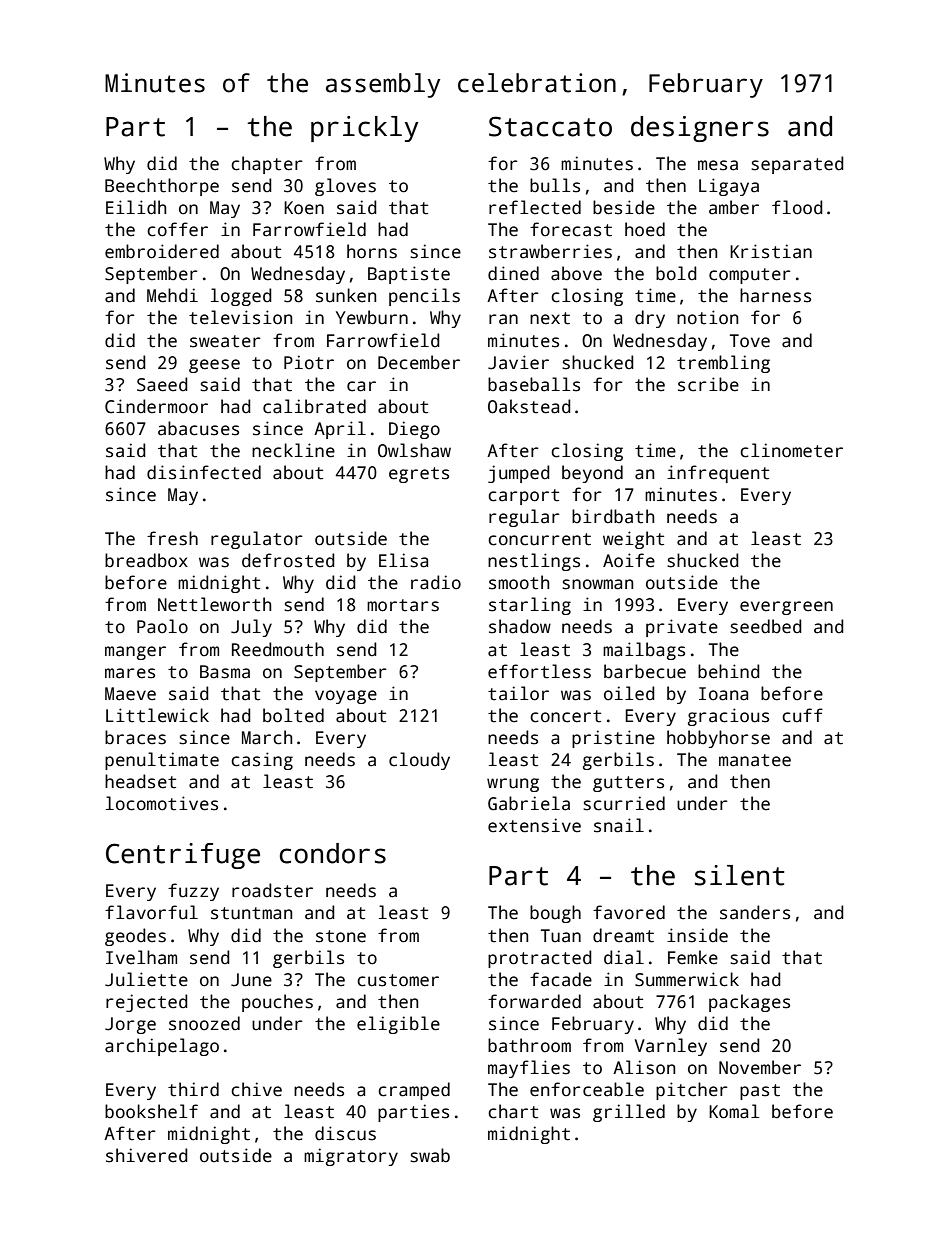  Describe the element at coordinates (225, 672) in the page. I see `Basma` at that location.
